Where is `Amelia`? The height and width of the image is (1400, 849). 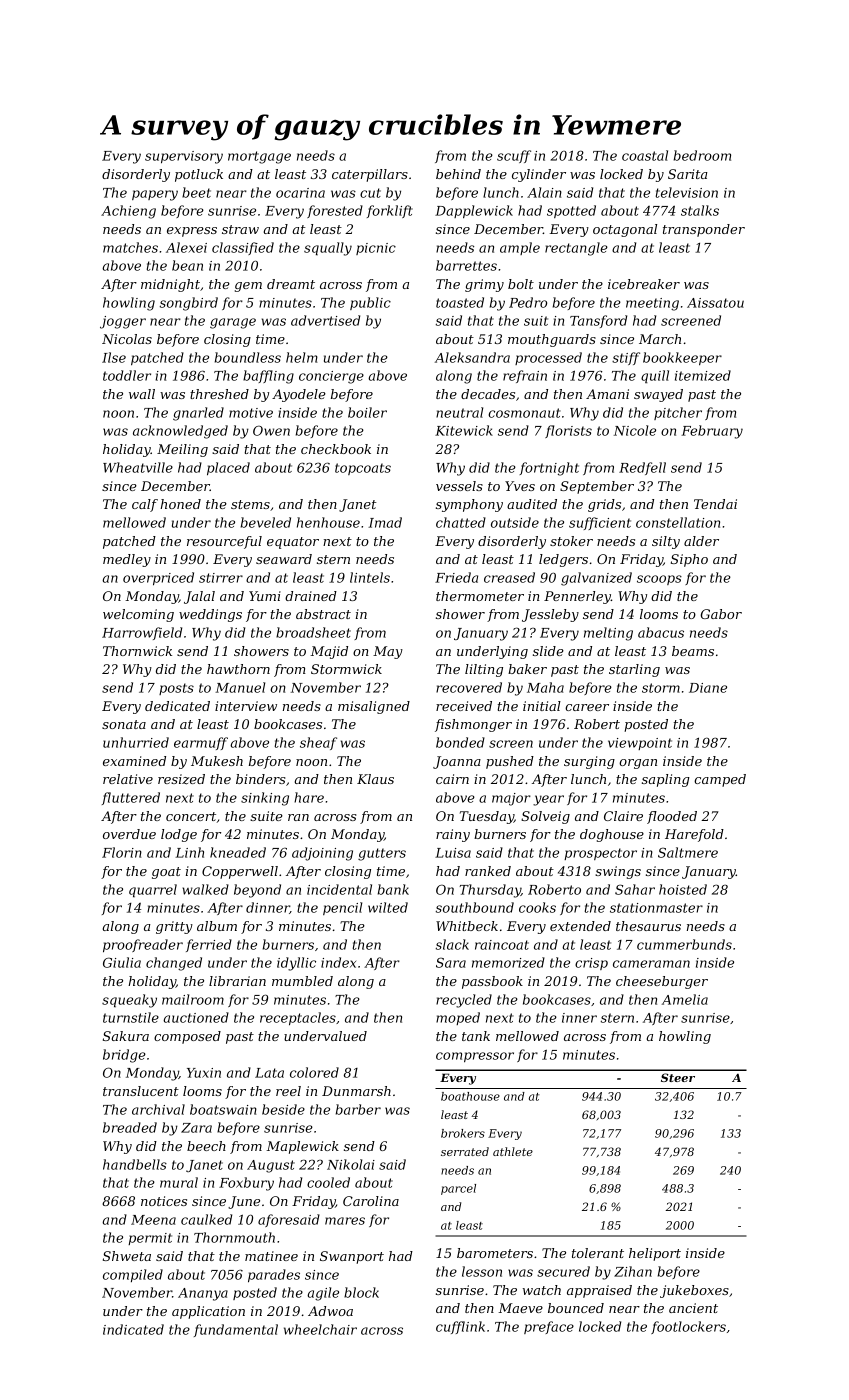
Amelia is located at coordinates (685, 999).
